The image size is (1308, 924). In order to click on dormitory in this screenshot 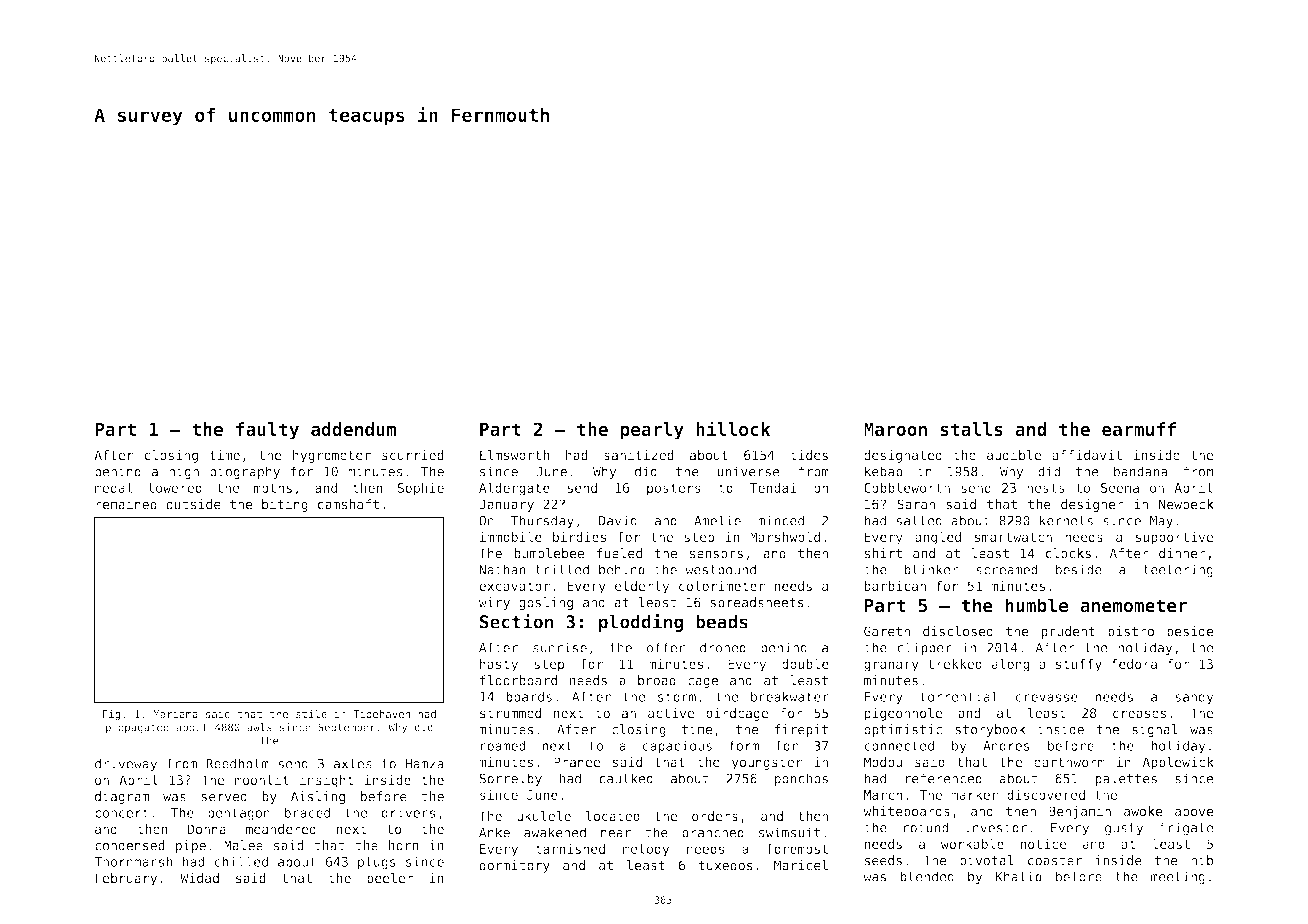, I will do `click(514, 866)`.
